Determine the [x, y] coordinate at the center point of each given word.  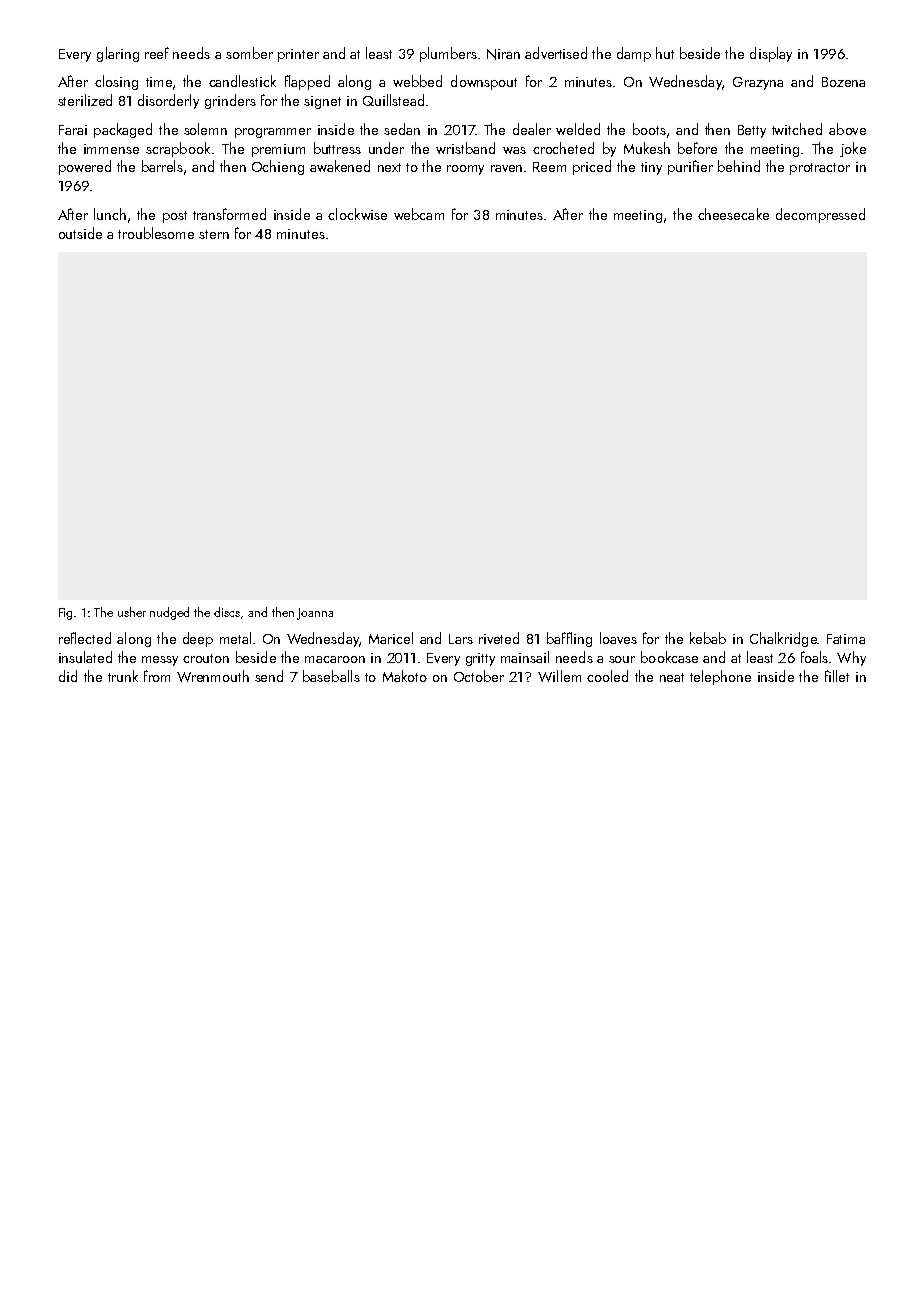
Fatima [846, 639]
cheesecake [733, 214]
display [771, 54]
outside [80, 233]
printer [298, 55]
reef [157, 53]
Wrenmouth [213, 676]
